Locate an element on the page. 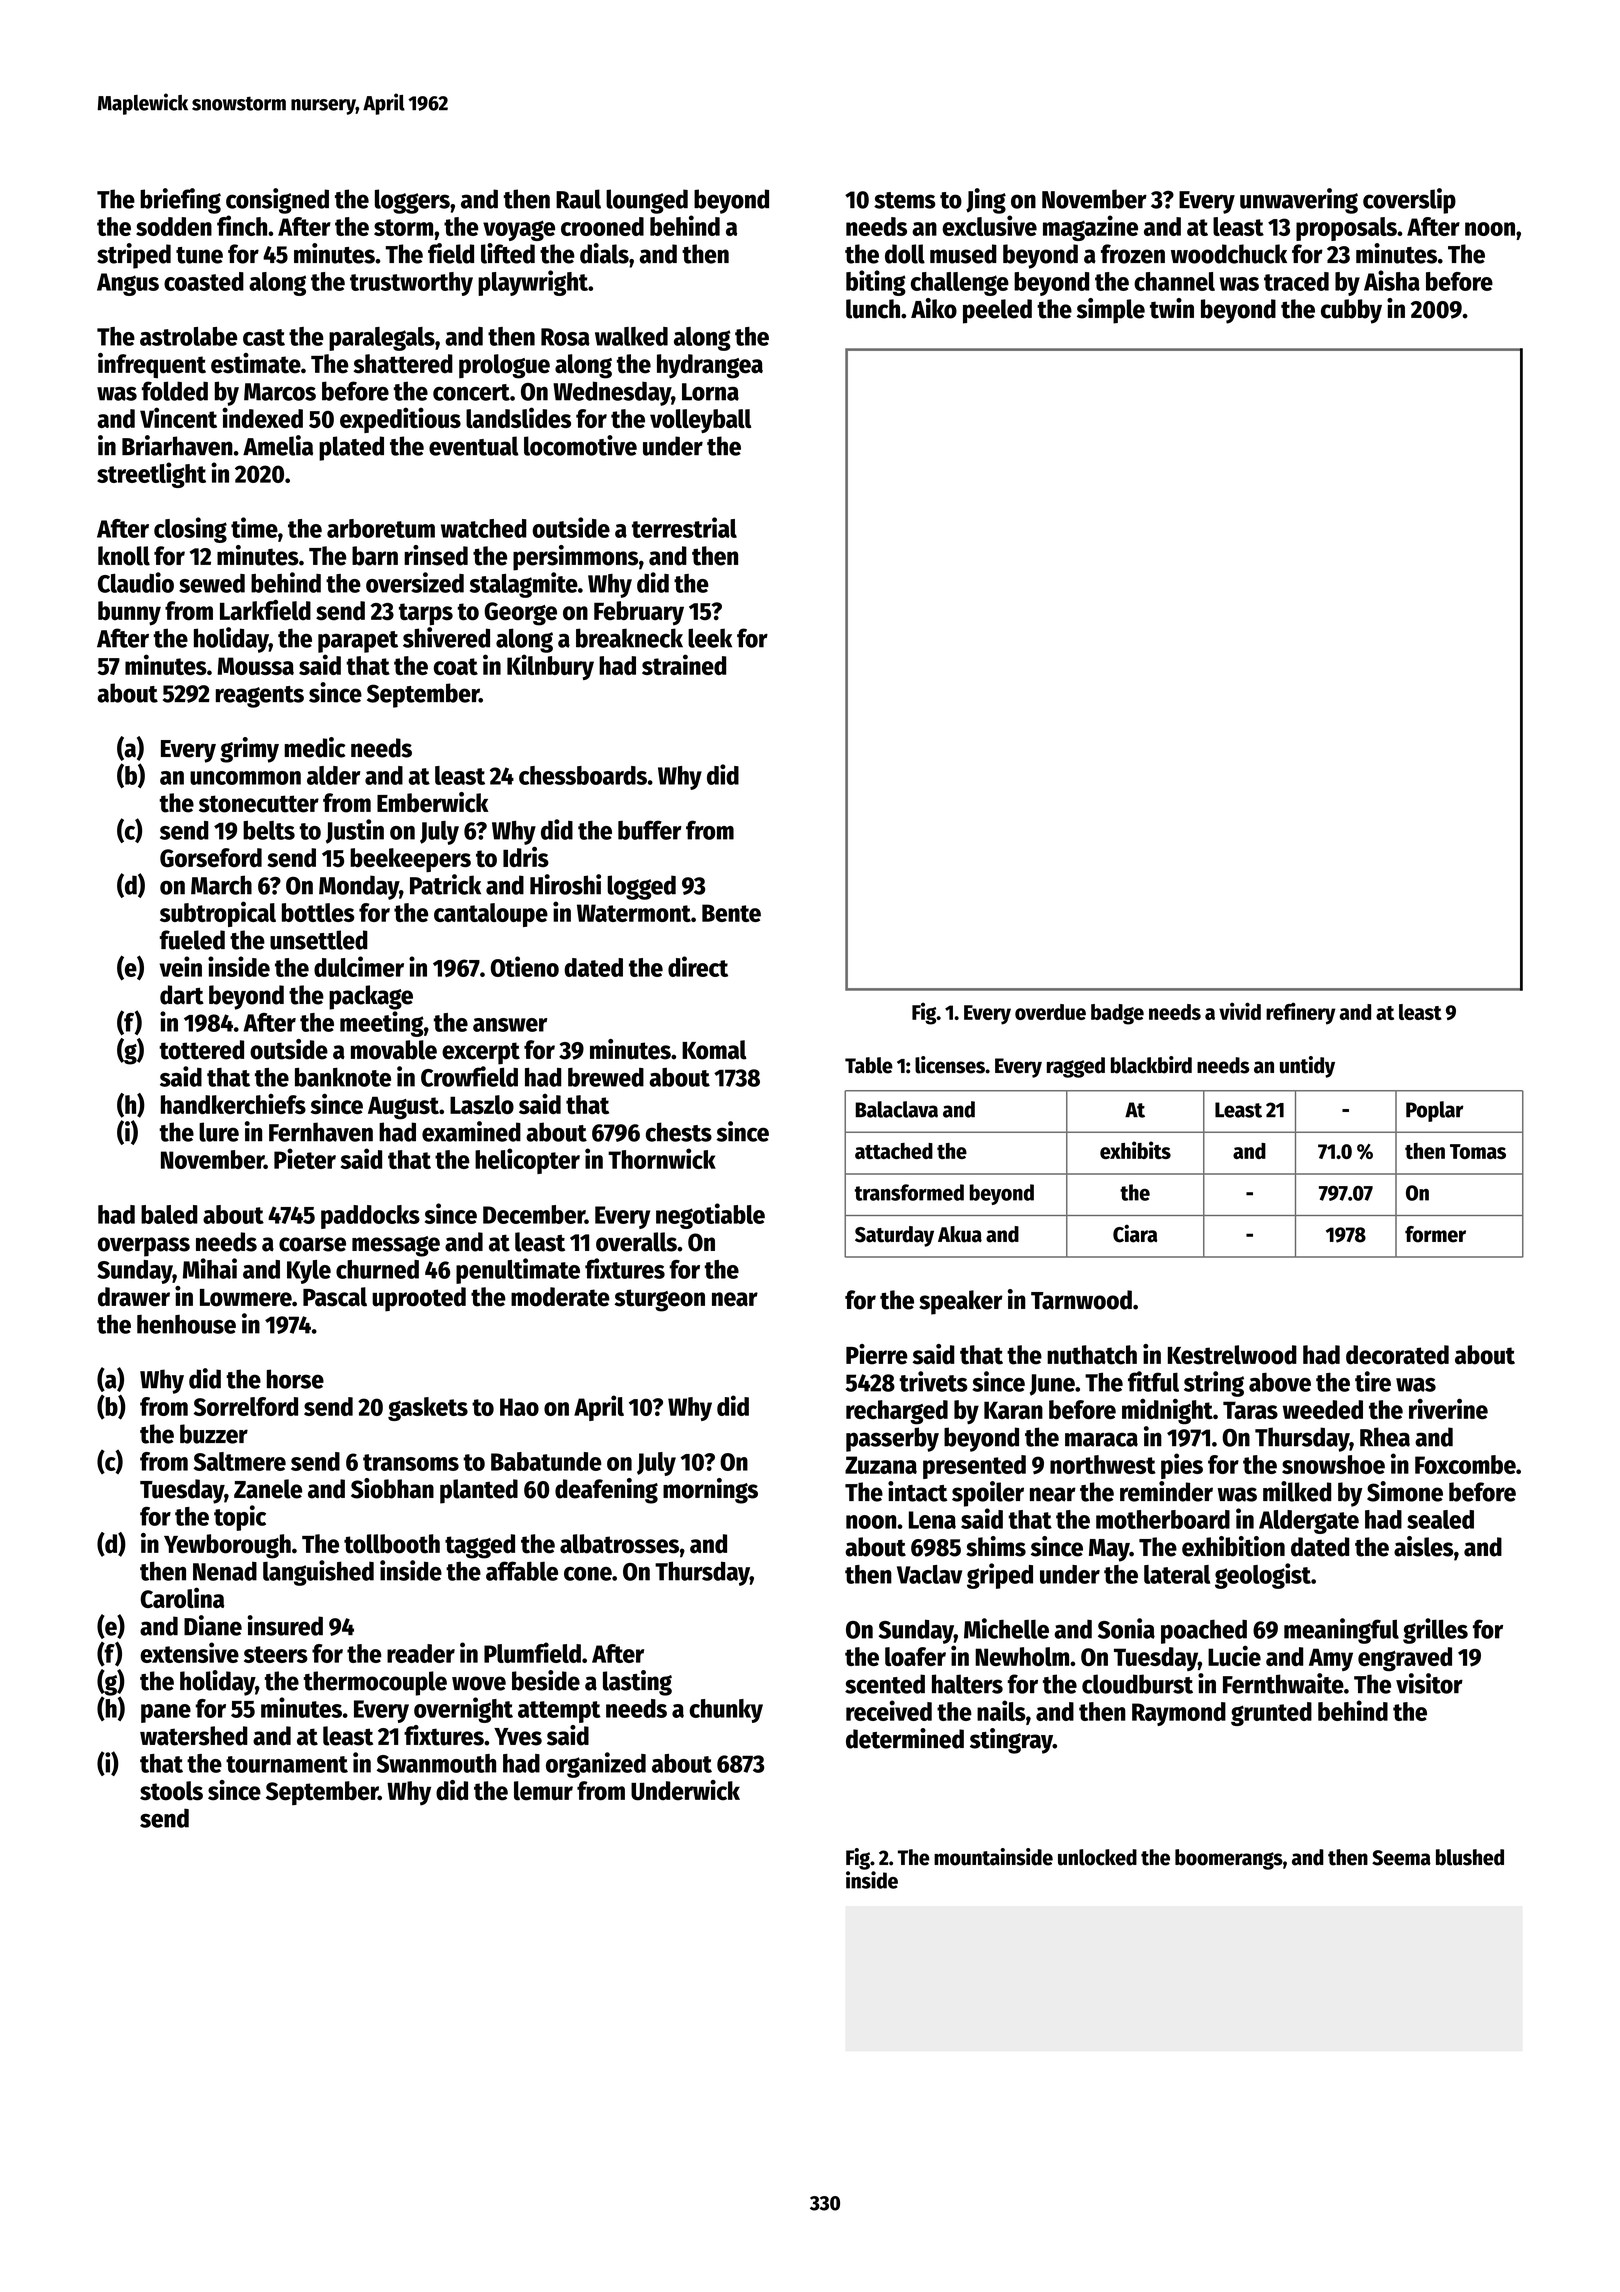  lasting is located at coordinates (637, 1683).
